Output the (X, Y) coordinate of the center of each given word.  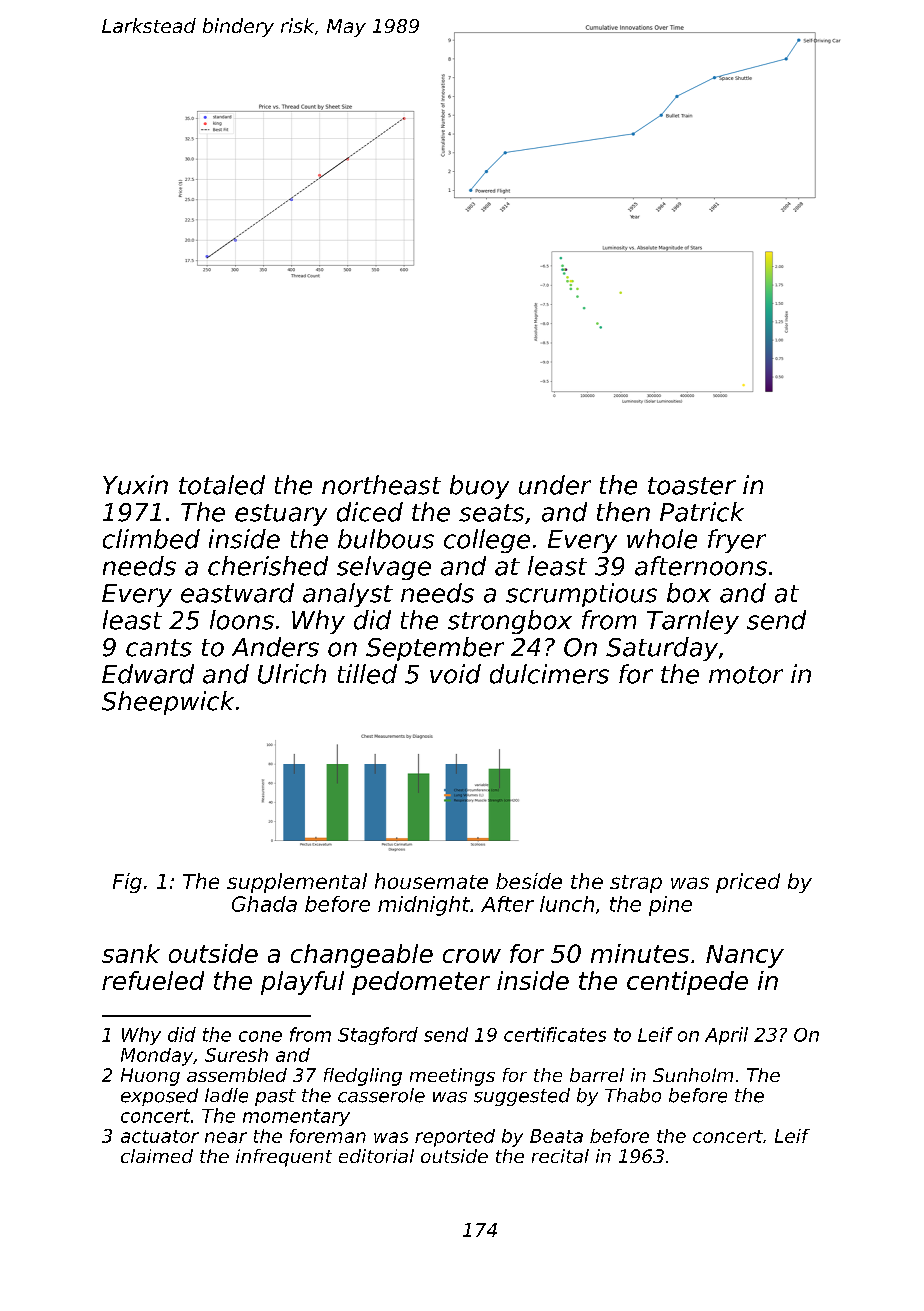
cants (159, 648)
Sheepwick (168, 703)
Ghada (264, 904)
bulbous (386, 539)
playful (302, 983)
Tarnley (693, 622)
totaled (222, 485)
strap (636, 884)
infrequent (284, 1158)
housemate (431, 881)
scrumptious (581, 595)
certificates (555, 1034)
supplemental (297, 883)
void (455, 674)
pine (670, 906)
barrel (597, 1075)
